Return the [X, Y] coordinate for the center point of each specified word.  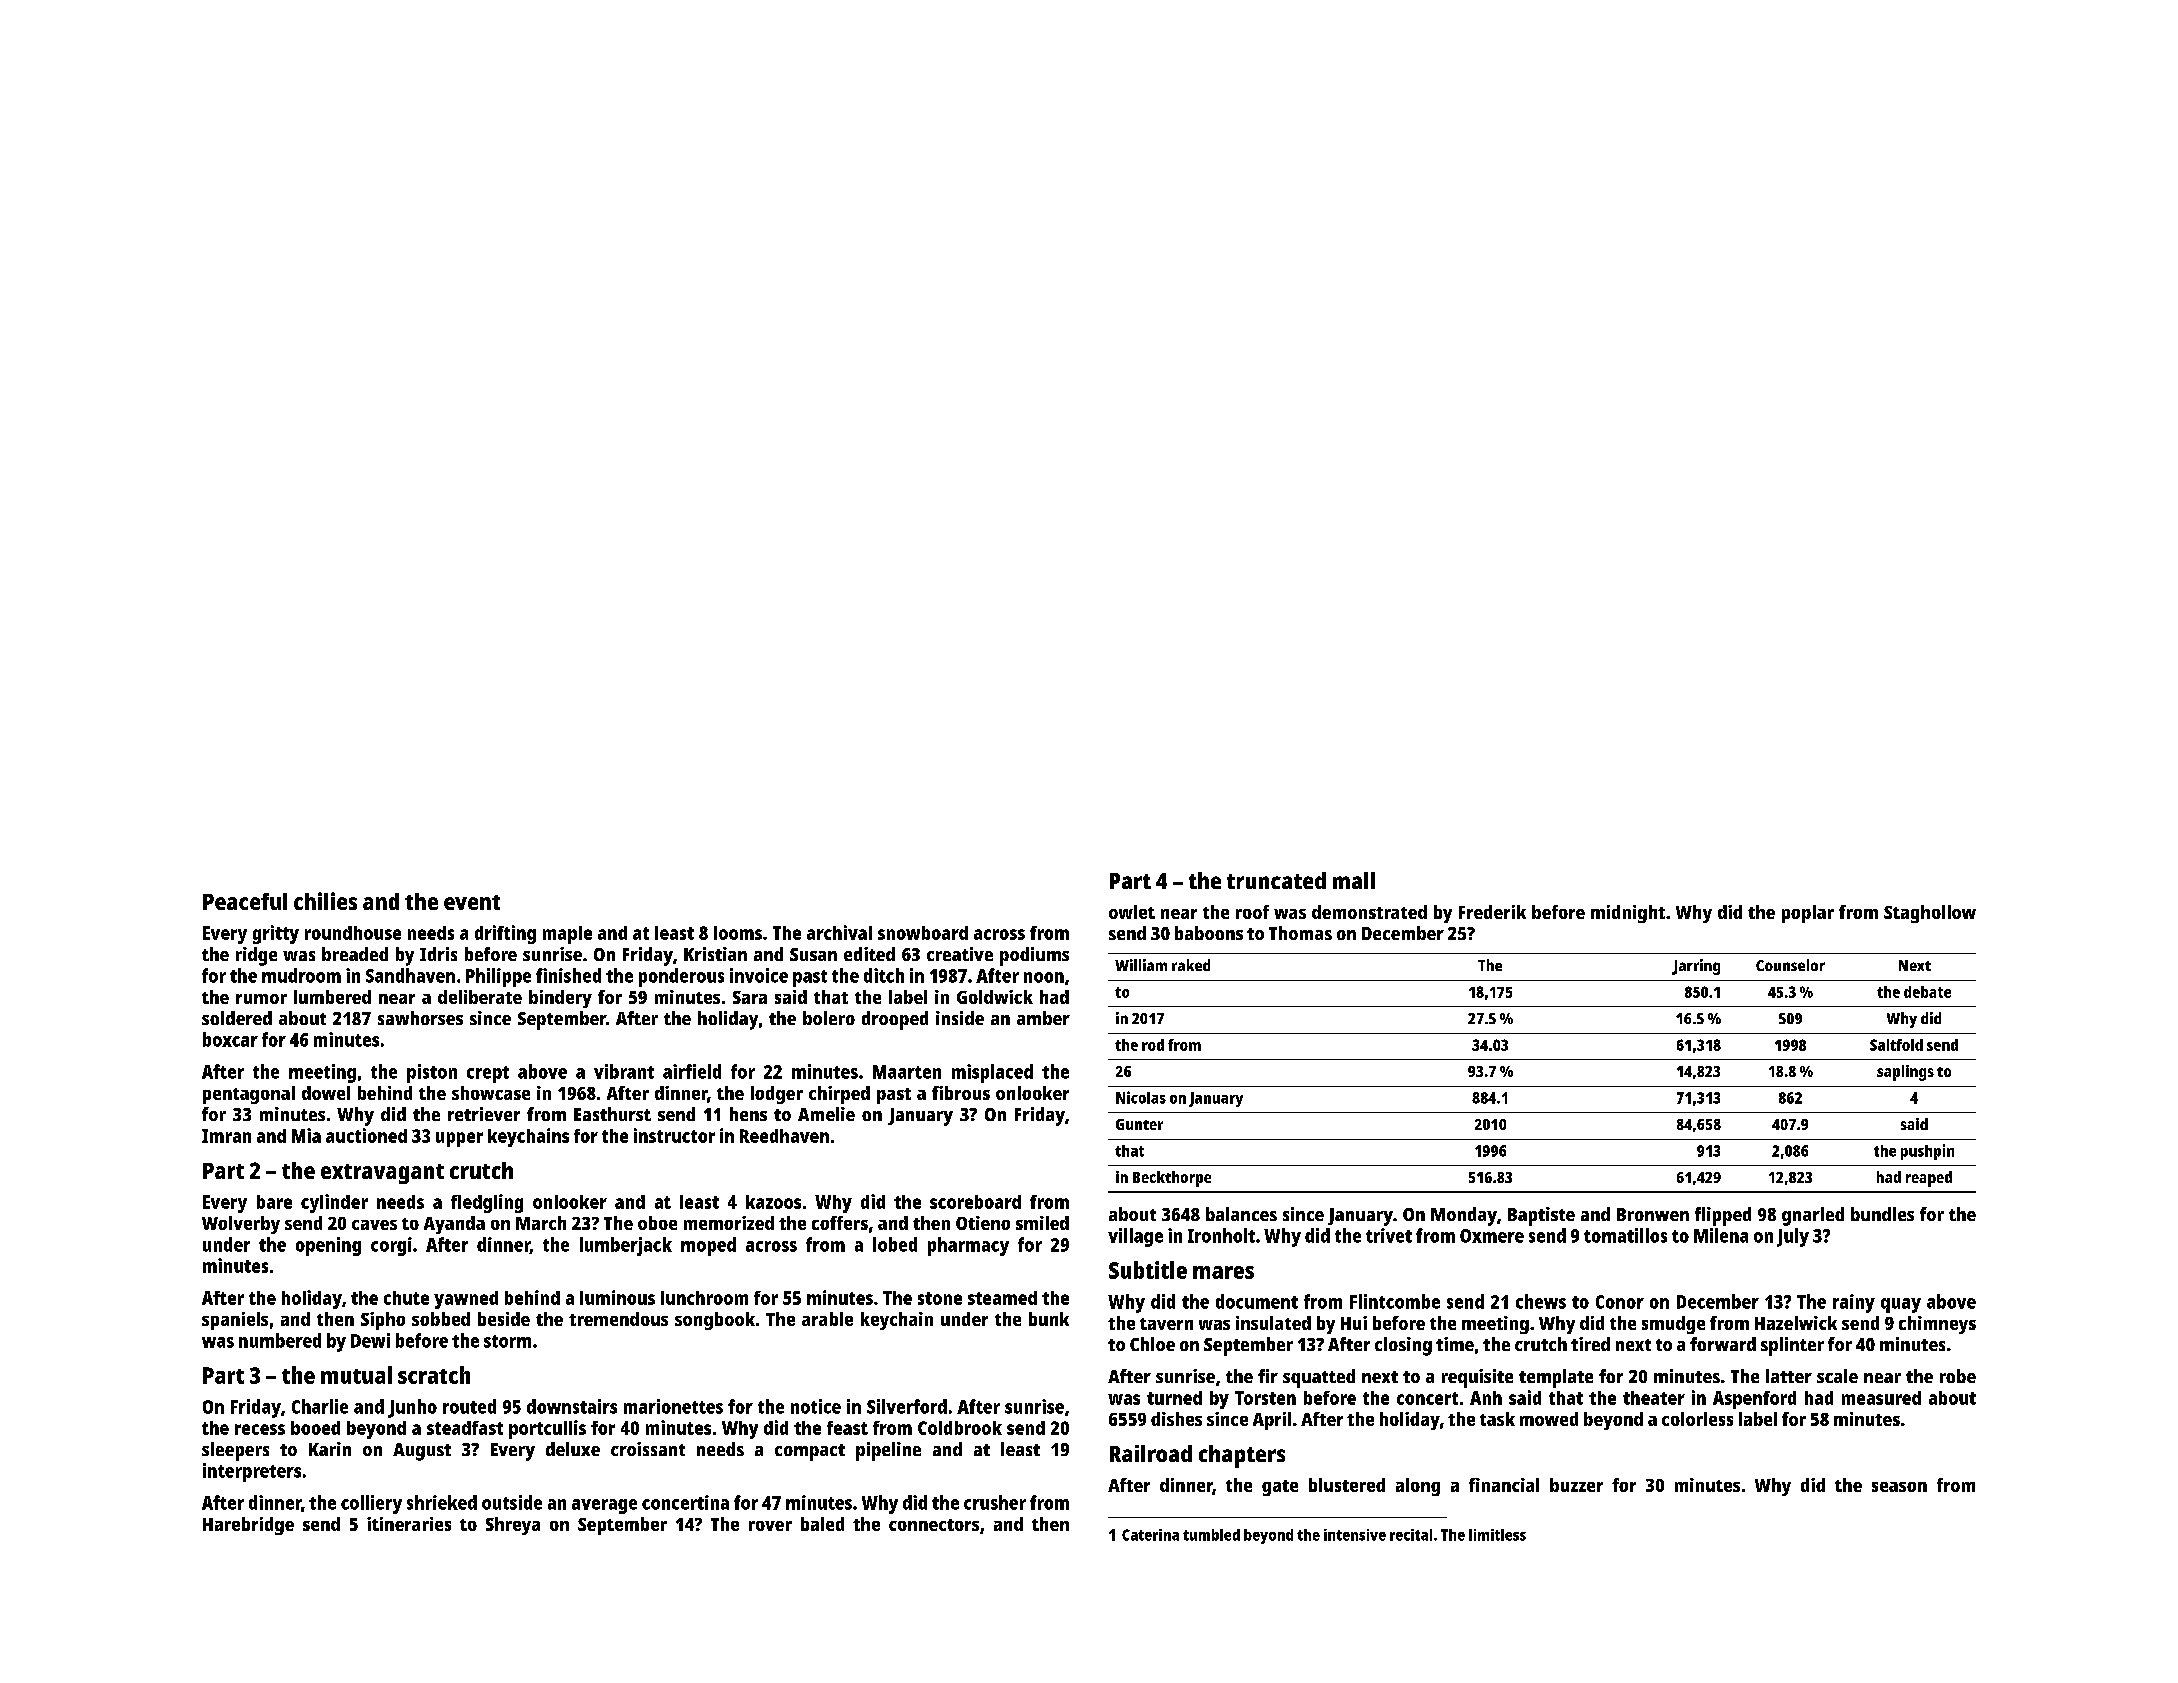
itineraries [409, 1524]
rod [1153, 1045]
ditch [884, 975]
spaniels [235, 1321]
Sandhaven [410, 975]
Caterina [1150, 1535]
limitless [1497, 1535]
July [1793, 1237]
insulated [1273, 1323]
